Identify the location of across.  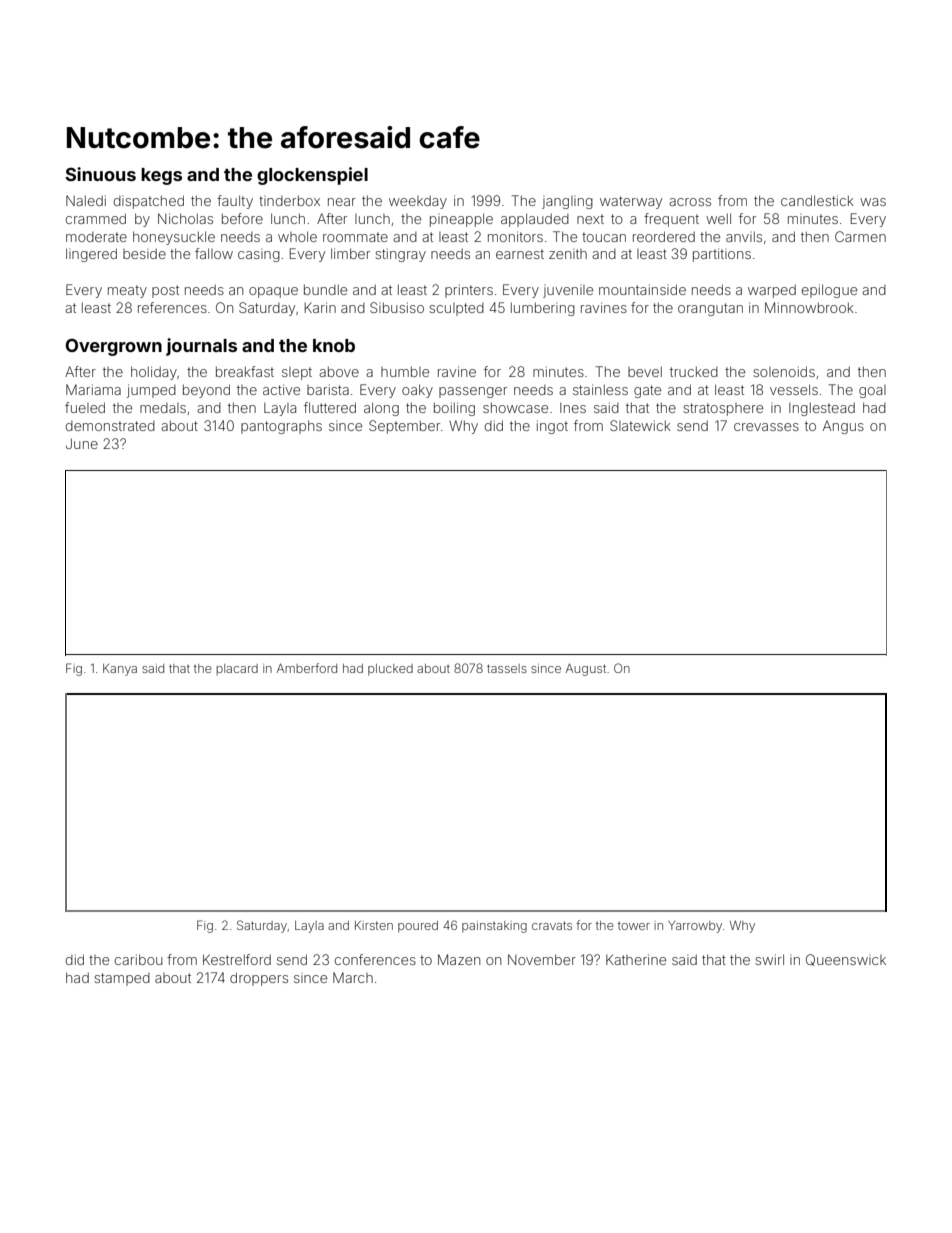
(690, 202).
